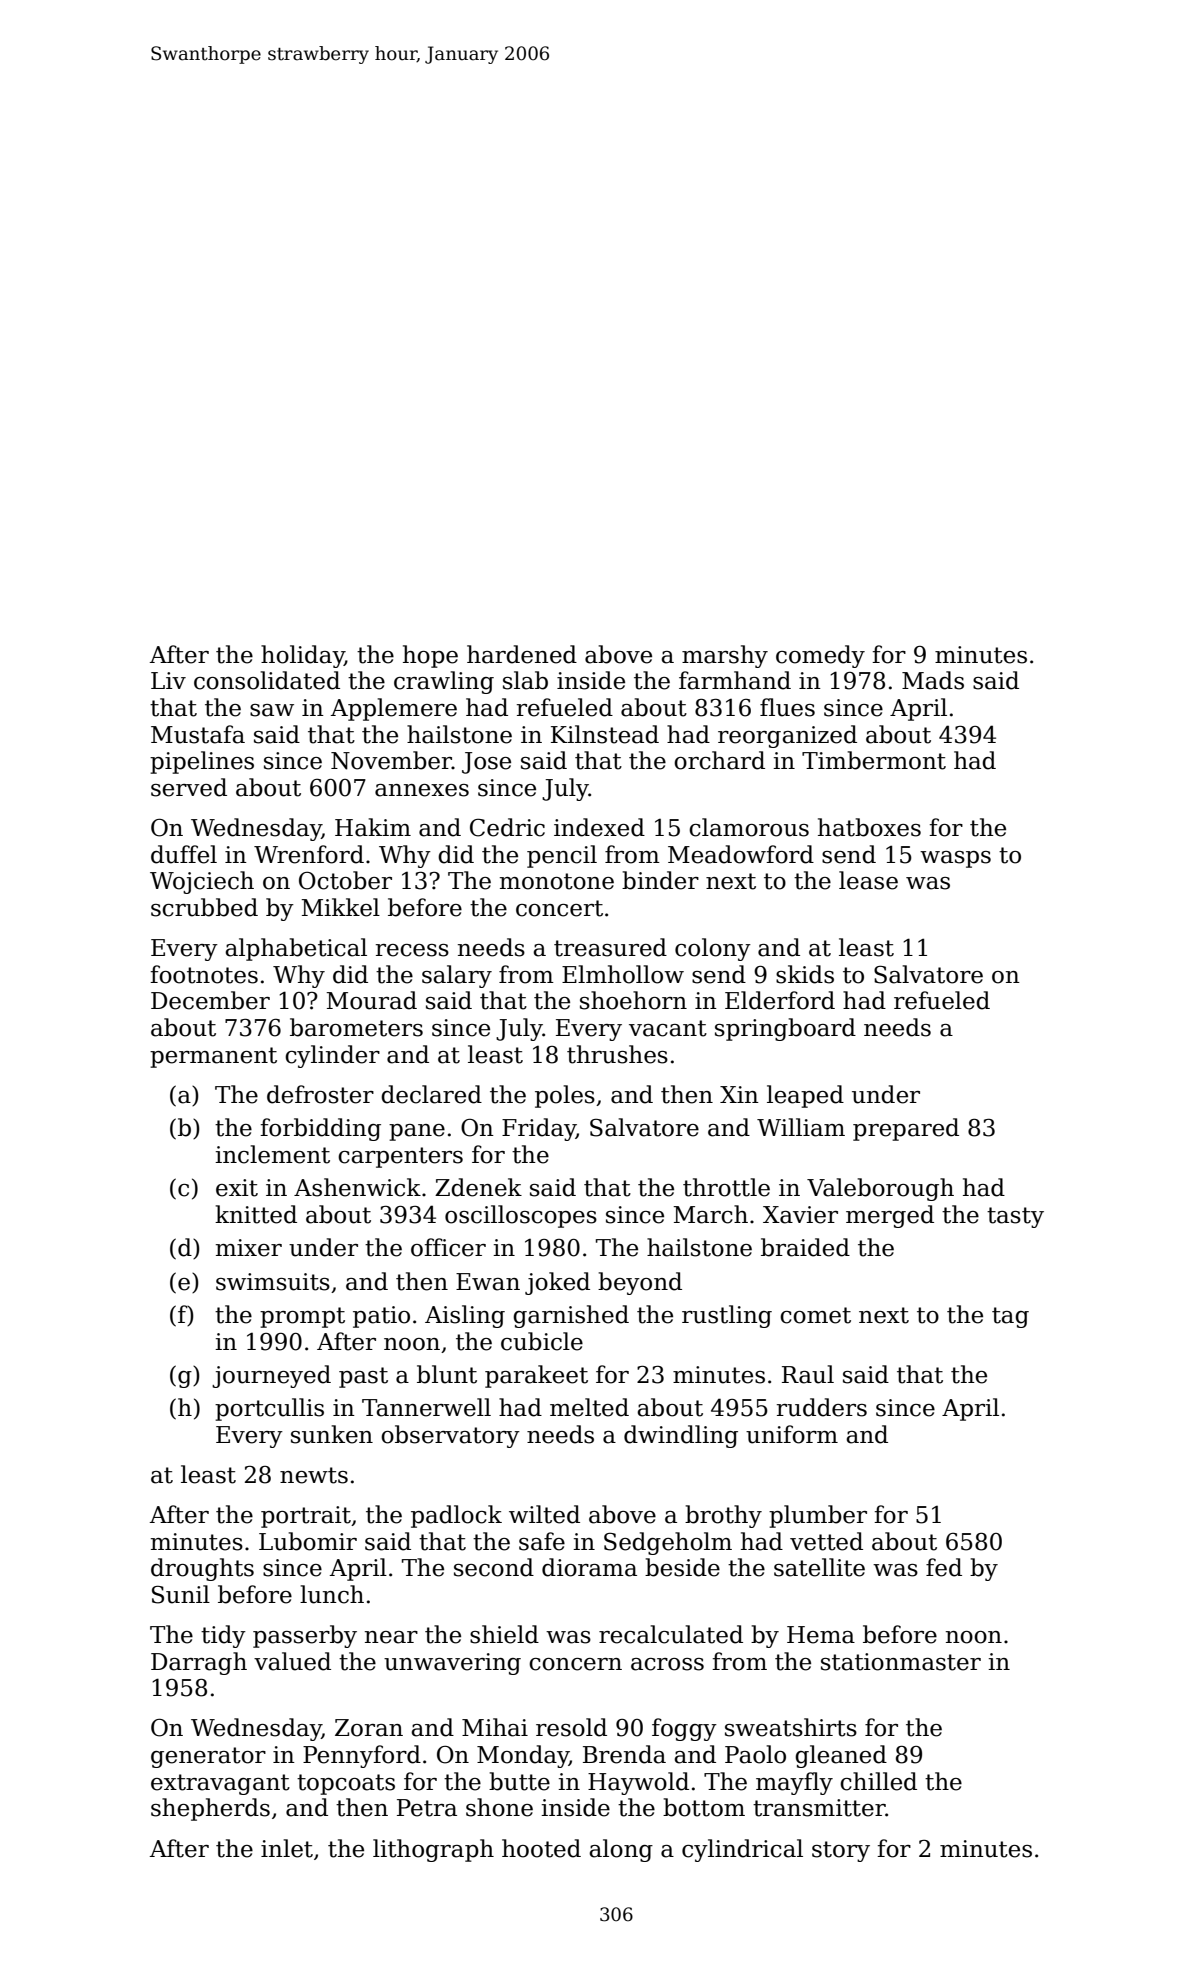 This page has height=1973, width=1198. Describe the element at coordinates (805, 974) in the page. I see `skids` at that location.
